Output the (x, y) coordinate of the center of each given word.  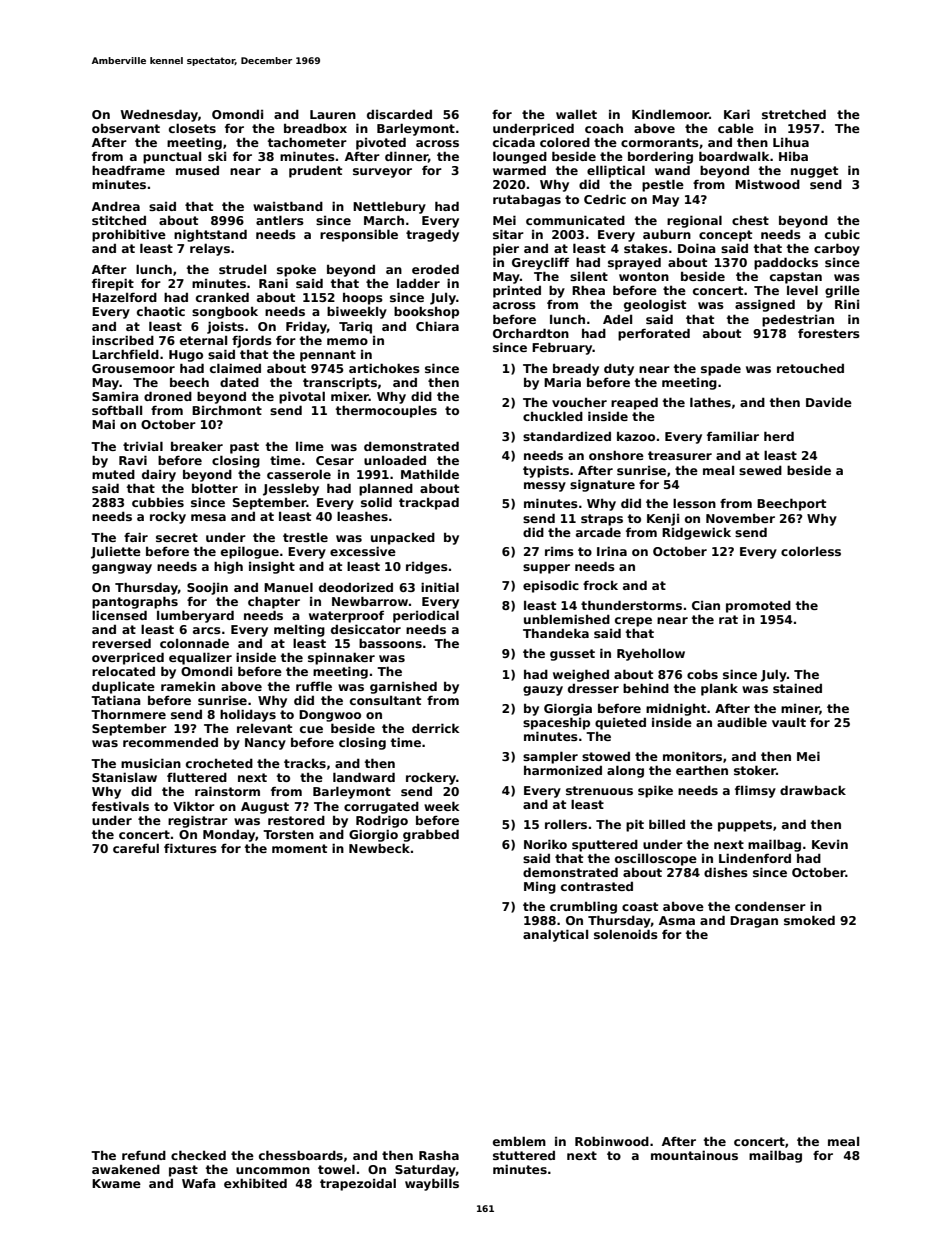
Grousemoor (133, 368)
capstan (796, 278)
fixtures (190, 848)
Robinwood (612, 1141)
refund (144, 1155)
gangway (122, 569)
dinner (406, 156)
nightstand (210, 235)
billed (667, 824)
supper (546, 569)
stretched (794, 114)
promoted (758, 606)
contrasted (597, 886)
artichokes (384, 368)
